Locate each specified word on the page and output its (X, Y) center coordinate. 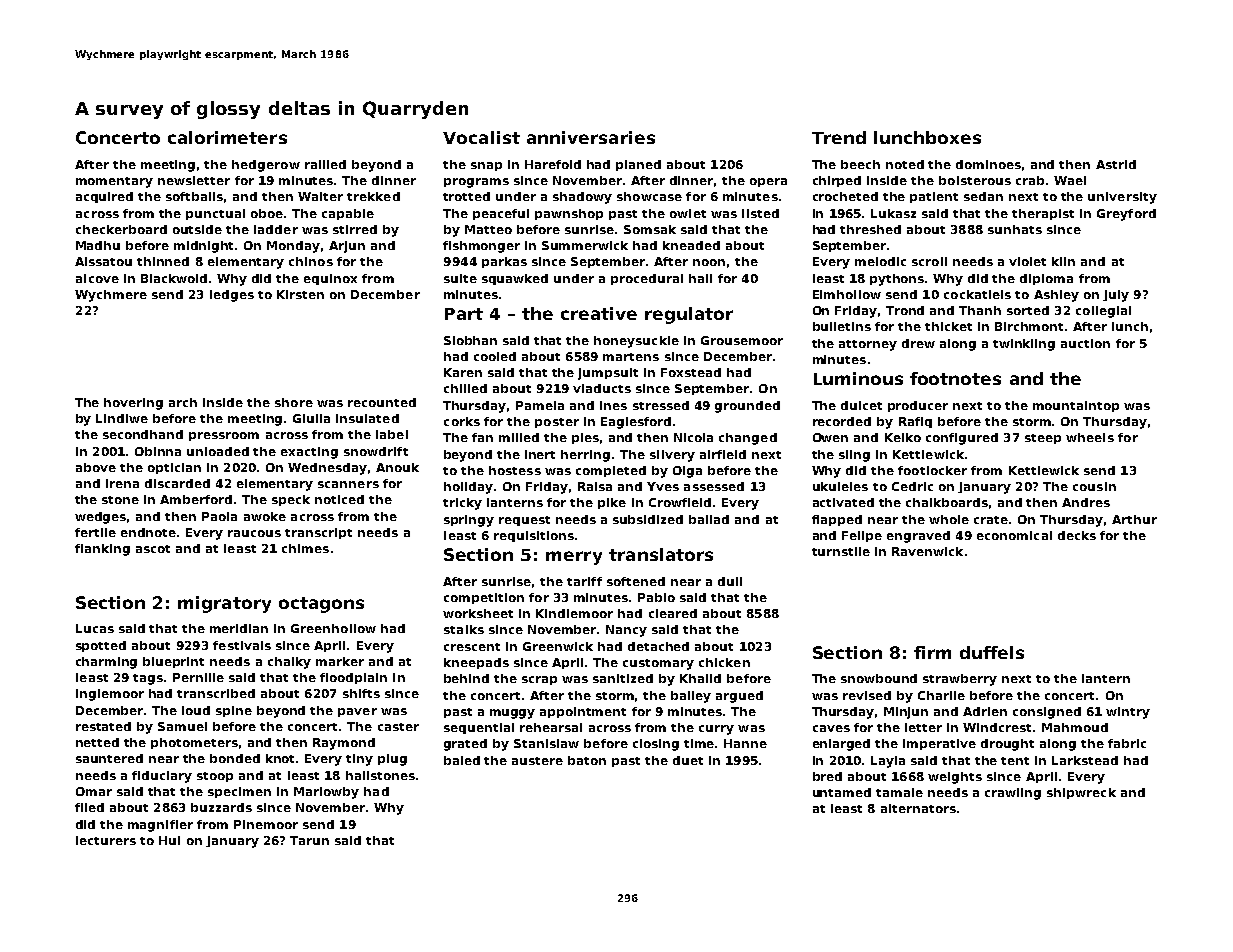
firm (932, 652)
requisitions (534, 536)
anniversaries (591, 137)
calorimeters (227, 137)
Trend (839, 137)
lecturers (106, 840)
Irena (122, 483)
